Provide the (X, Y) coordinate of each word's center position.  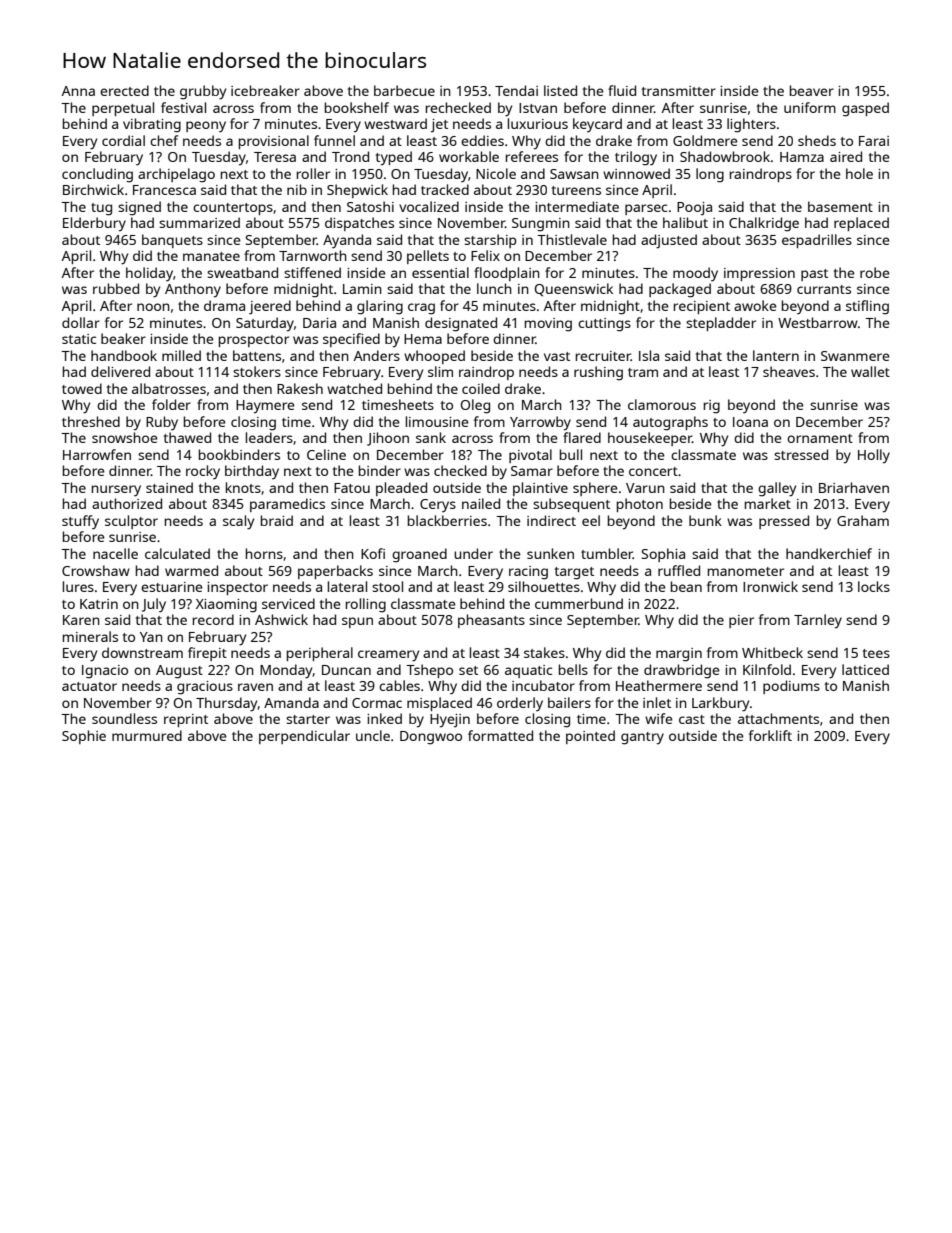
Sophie (84, 737)
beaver (812, 90)
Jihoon (388, 439)
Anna (78, 91)
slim (440, 371)
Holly (874, 456)
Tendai (516, 90)
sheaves (789, 371)
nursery (116, 491)
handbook (124, 355)
